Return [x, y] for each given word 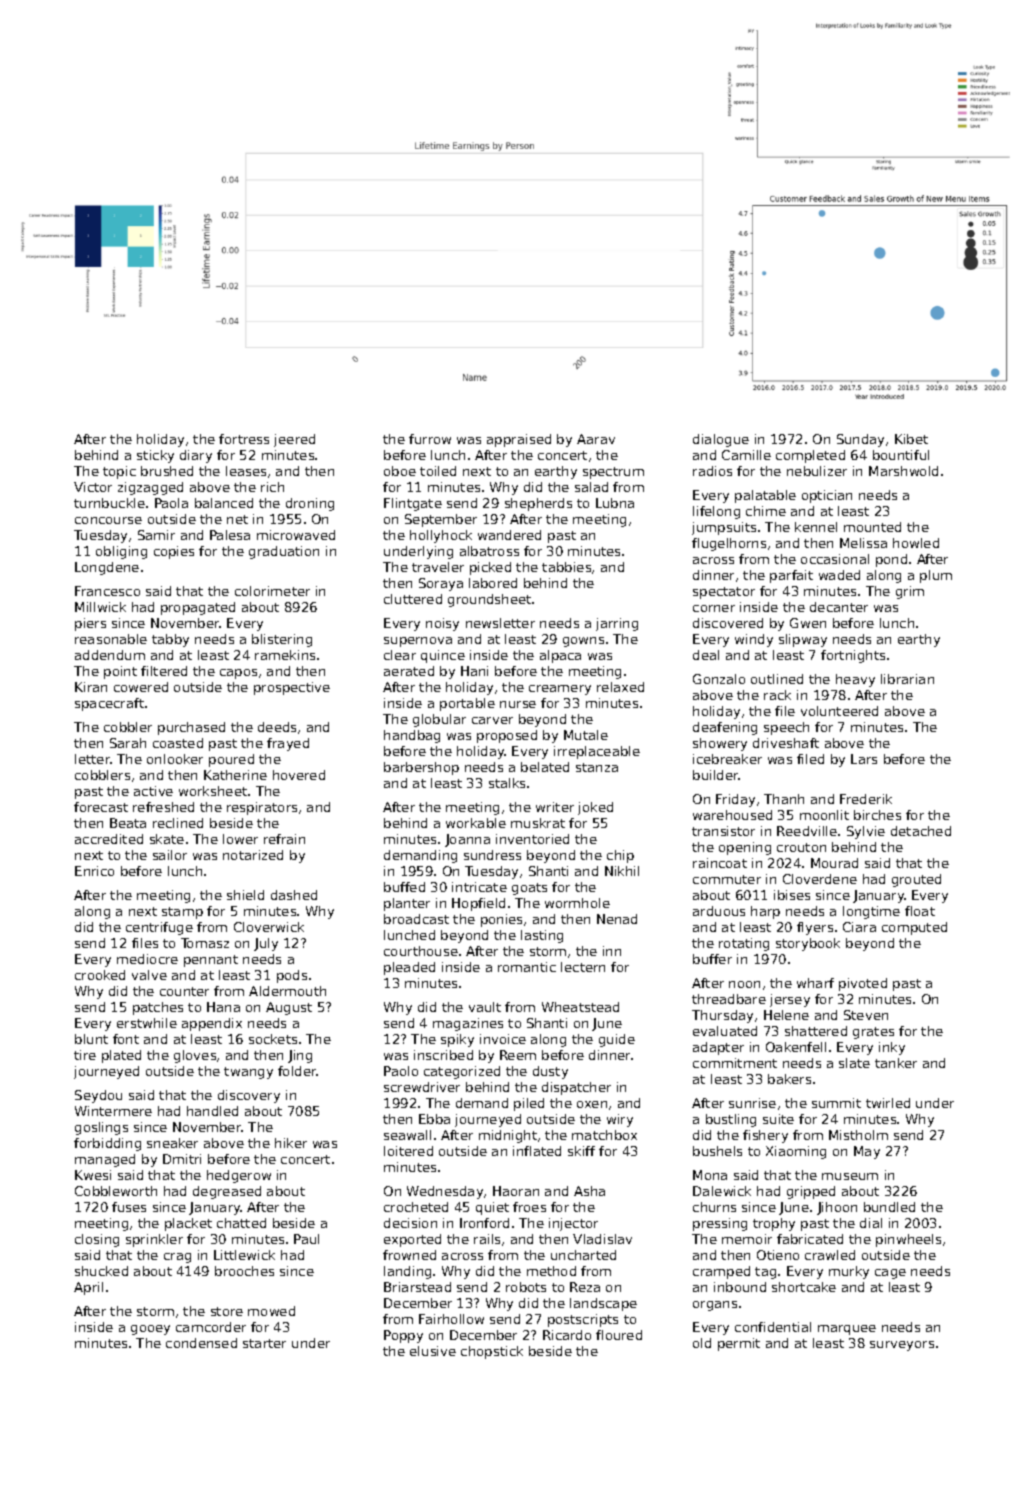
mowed [271, 1311]
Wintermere [113, 1111]
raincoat [720, 863]
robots [526, 1287]
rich [272, 487]
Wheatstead [580, 1007]
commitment [735, 1063]
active [153, 791]
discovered [728, 623]
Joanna [467, 840]
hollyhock [441, 536]
